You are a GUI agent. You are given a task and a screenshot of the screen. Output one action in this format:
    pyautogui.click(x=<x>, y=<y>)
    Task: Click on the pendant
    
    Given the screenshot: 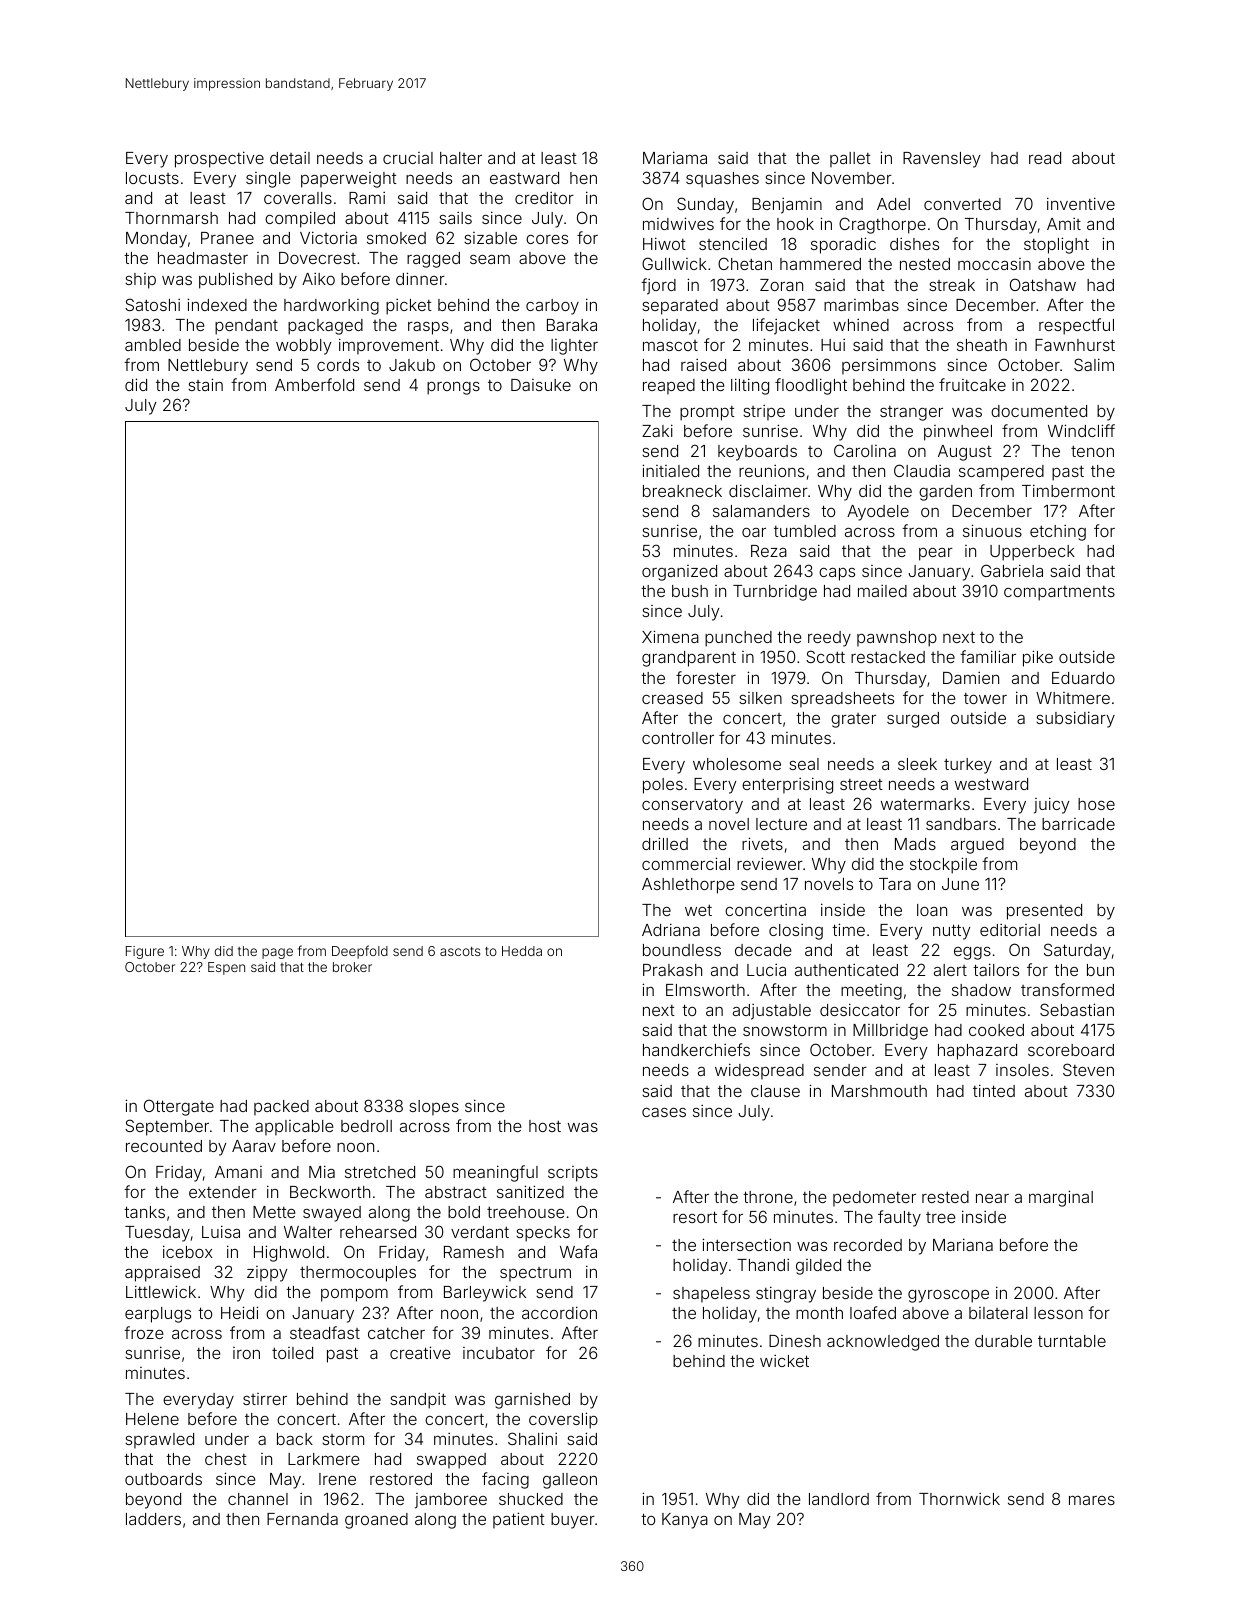 What is the action you would take?
    pyautogui.click(x=246, y=327)
